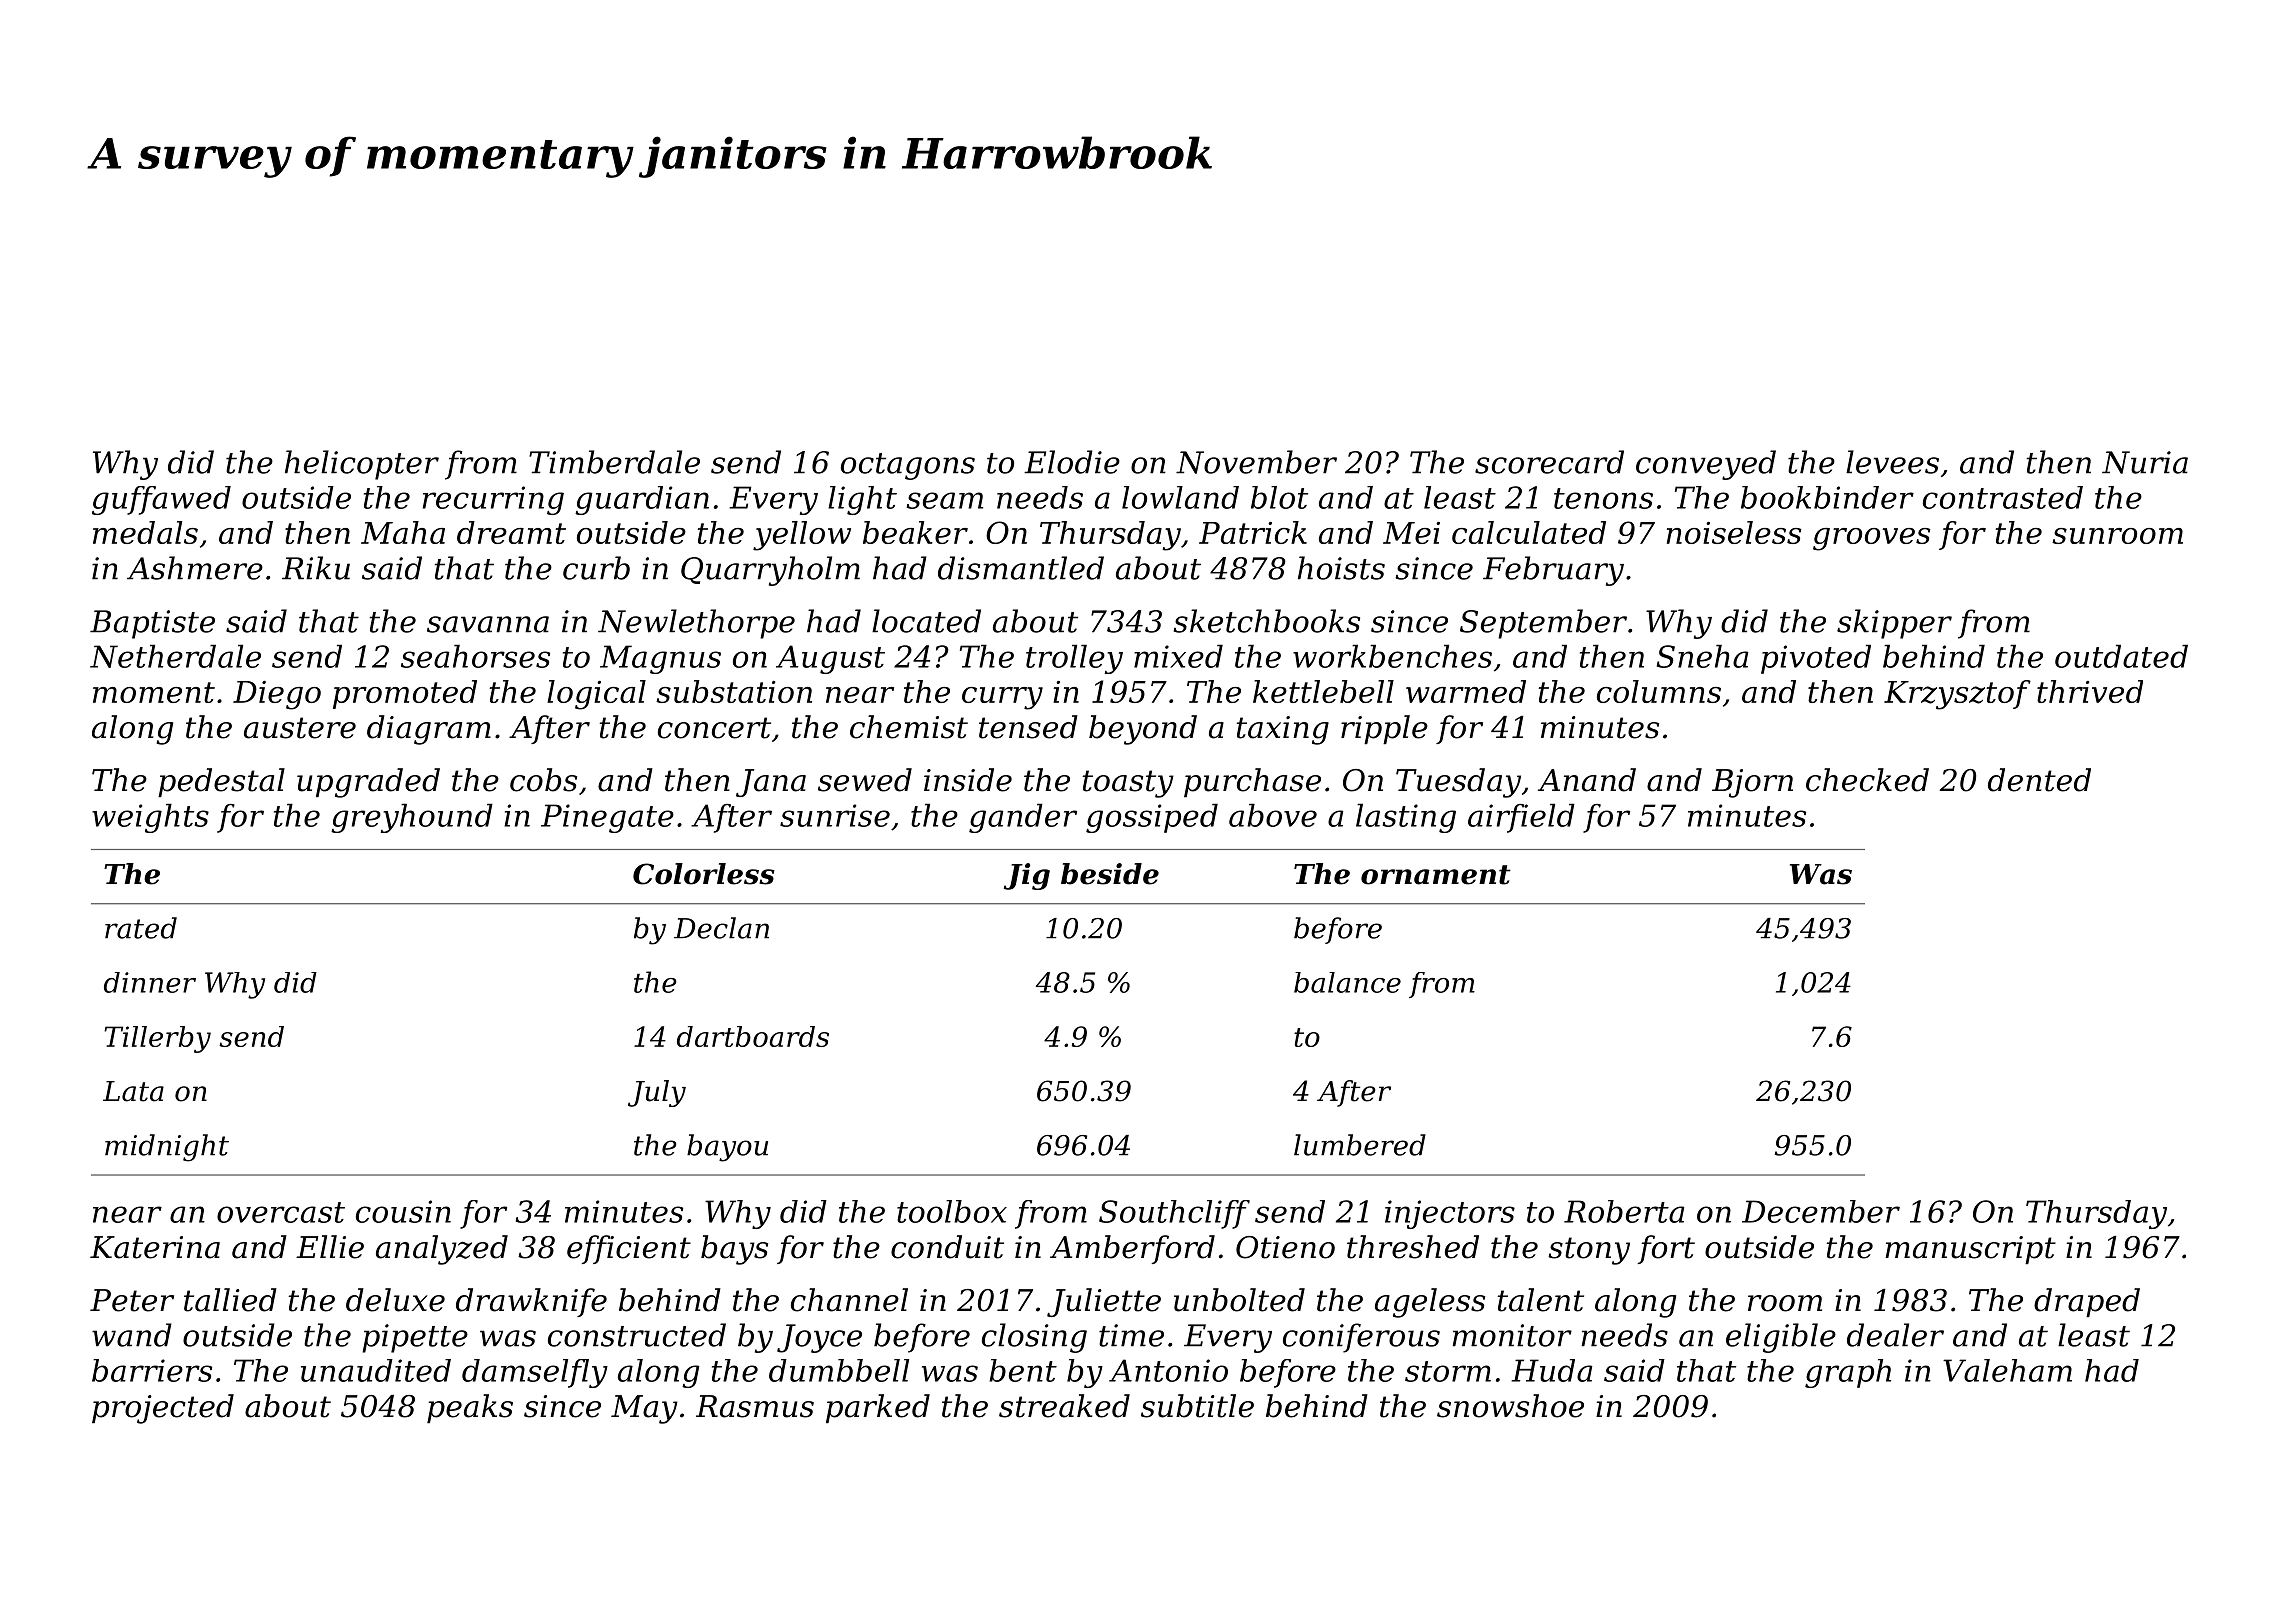  Describe the element at coordinates (1430, 1303) in the page. I see `ageless` at that location.
